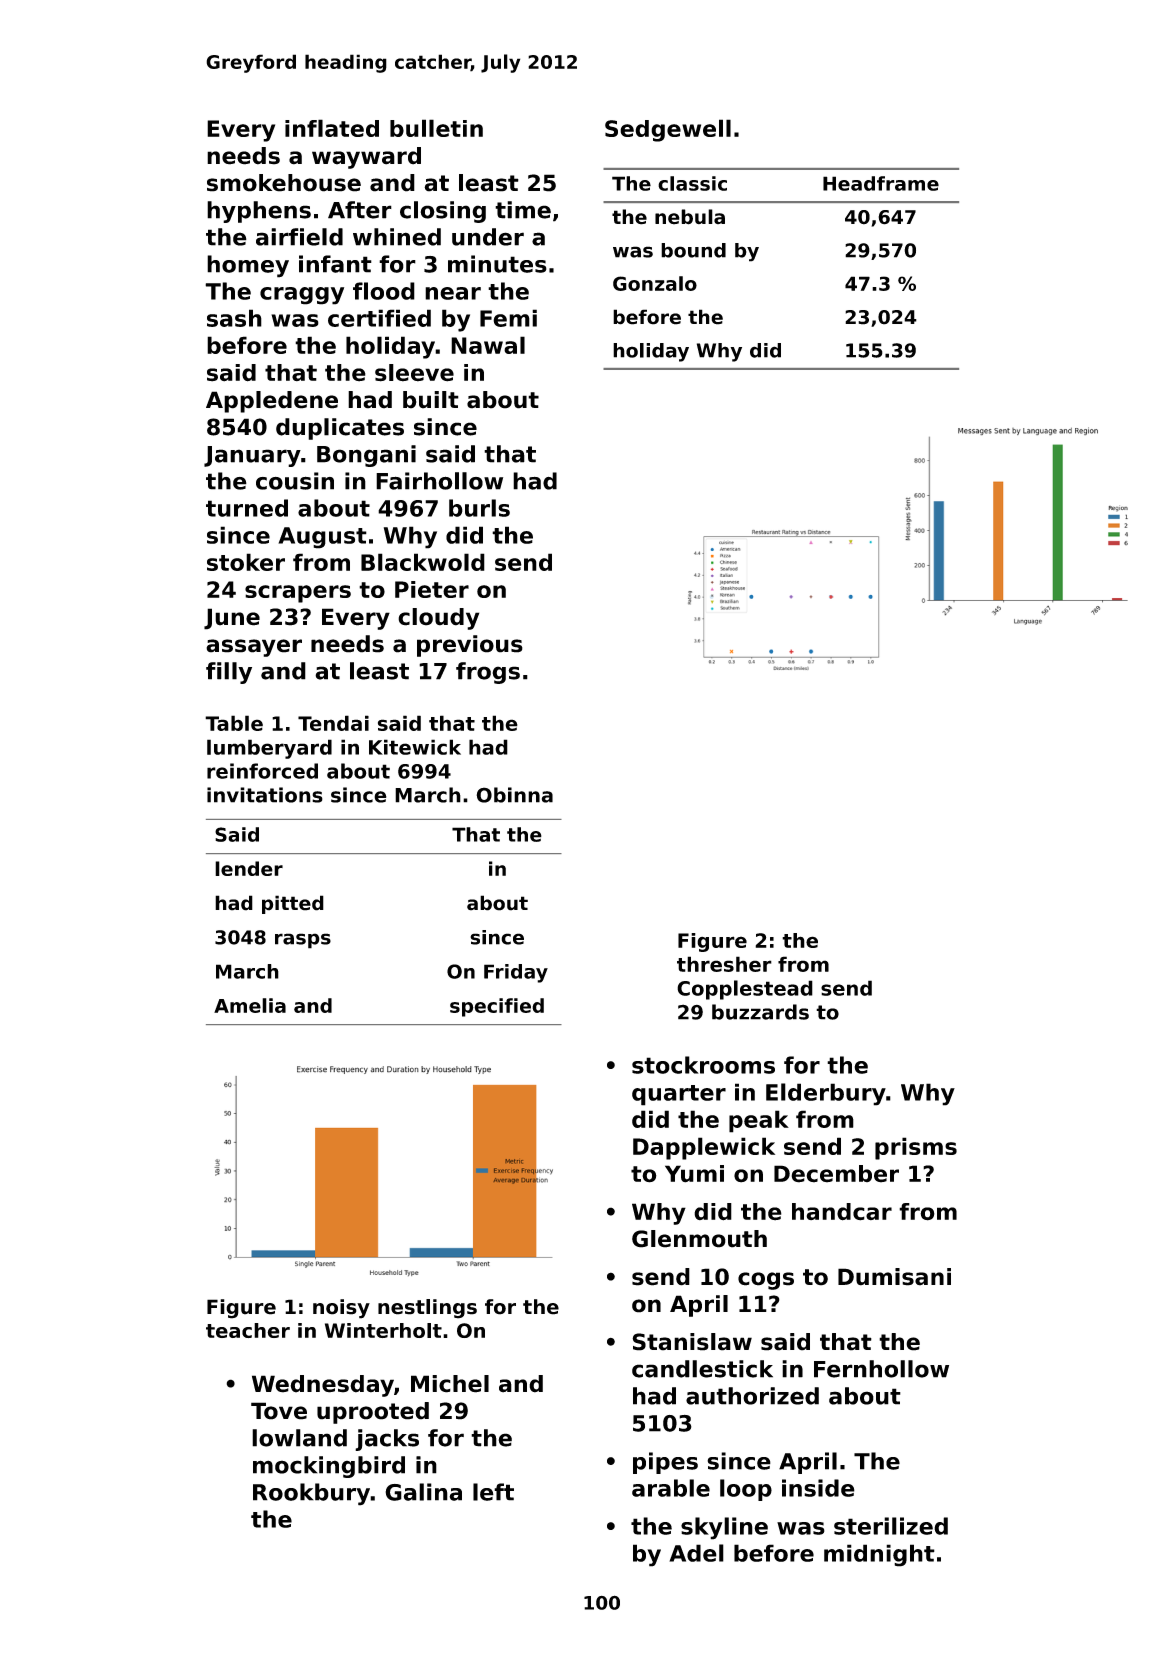  I want to click on inflated, so click(332, 128).
